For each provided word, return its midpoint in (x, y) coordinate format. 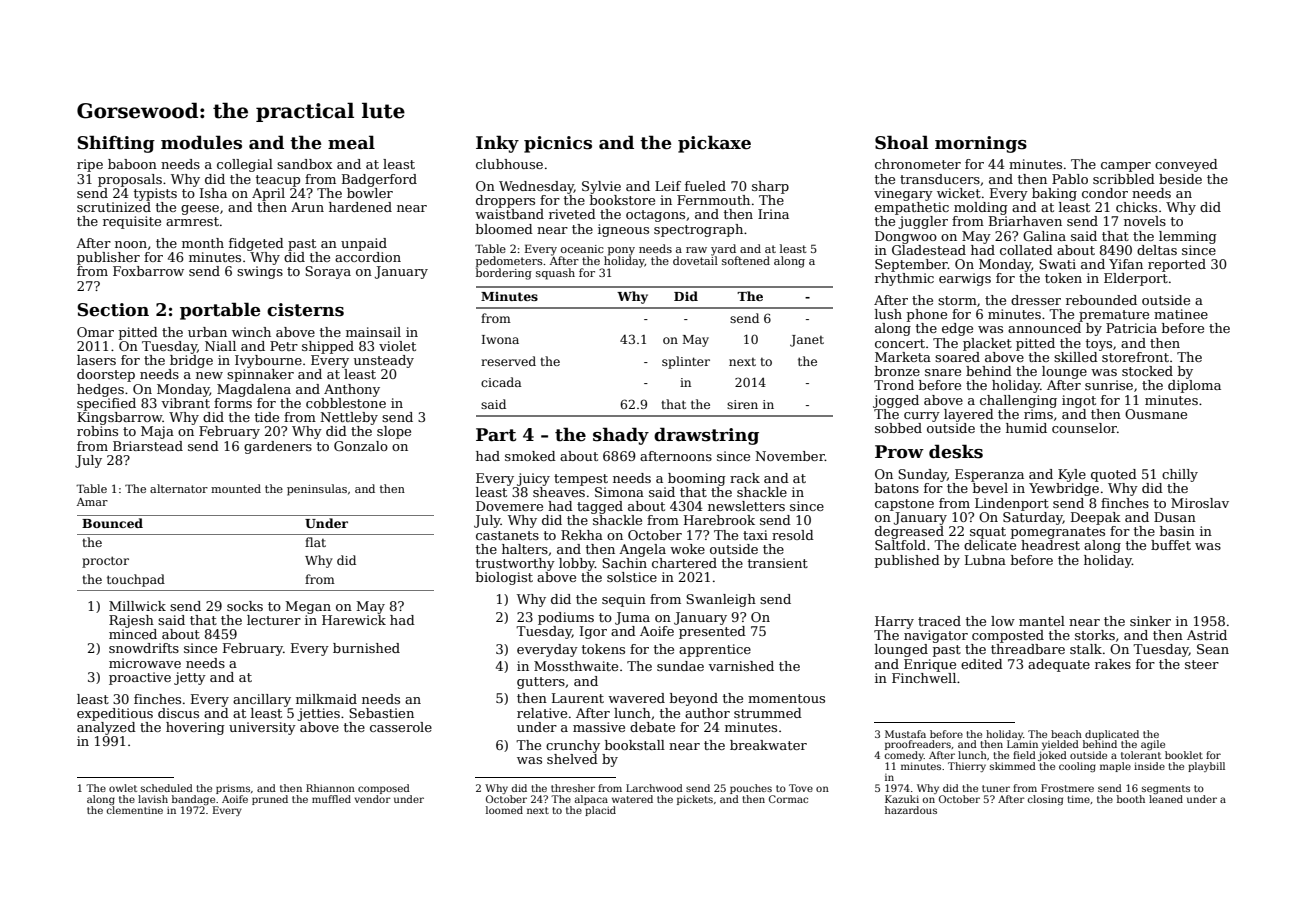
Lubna (985, 560)
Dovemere (509, 506)
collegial (245, 165)
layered (969, 415)
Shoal (901, 142)
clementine (135, 810)
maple (1115, 767)
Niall (220, 346)
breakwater (768, 745)
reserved (508, 361)
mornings (981, 144)
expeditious (115, 714)
